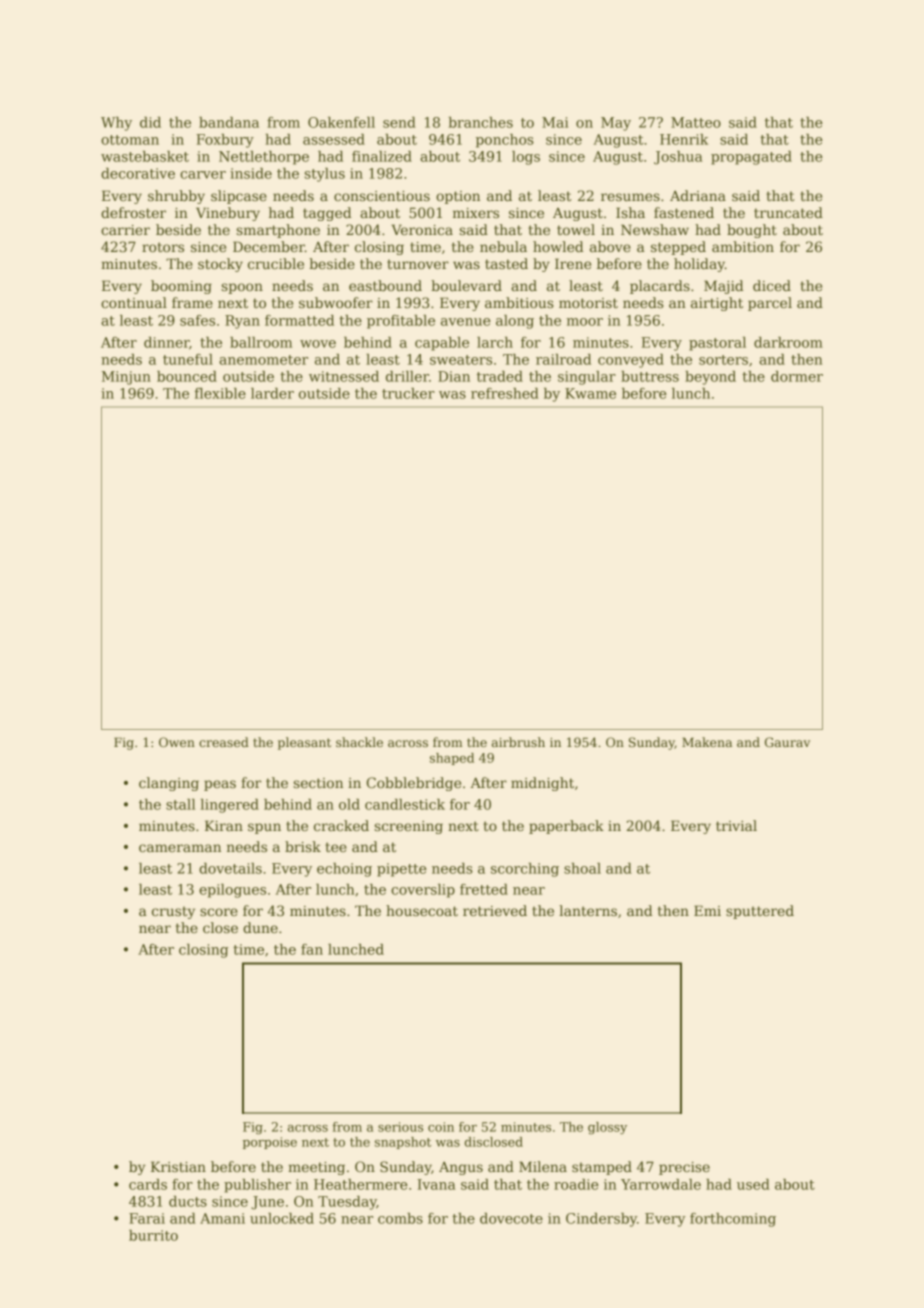 The height and width of the screenshot is (1308, 924). Describe the element at coordinates (582, 868) in the screenshot. I see `shoal` at that location.
